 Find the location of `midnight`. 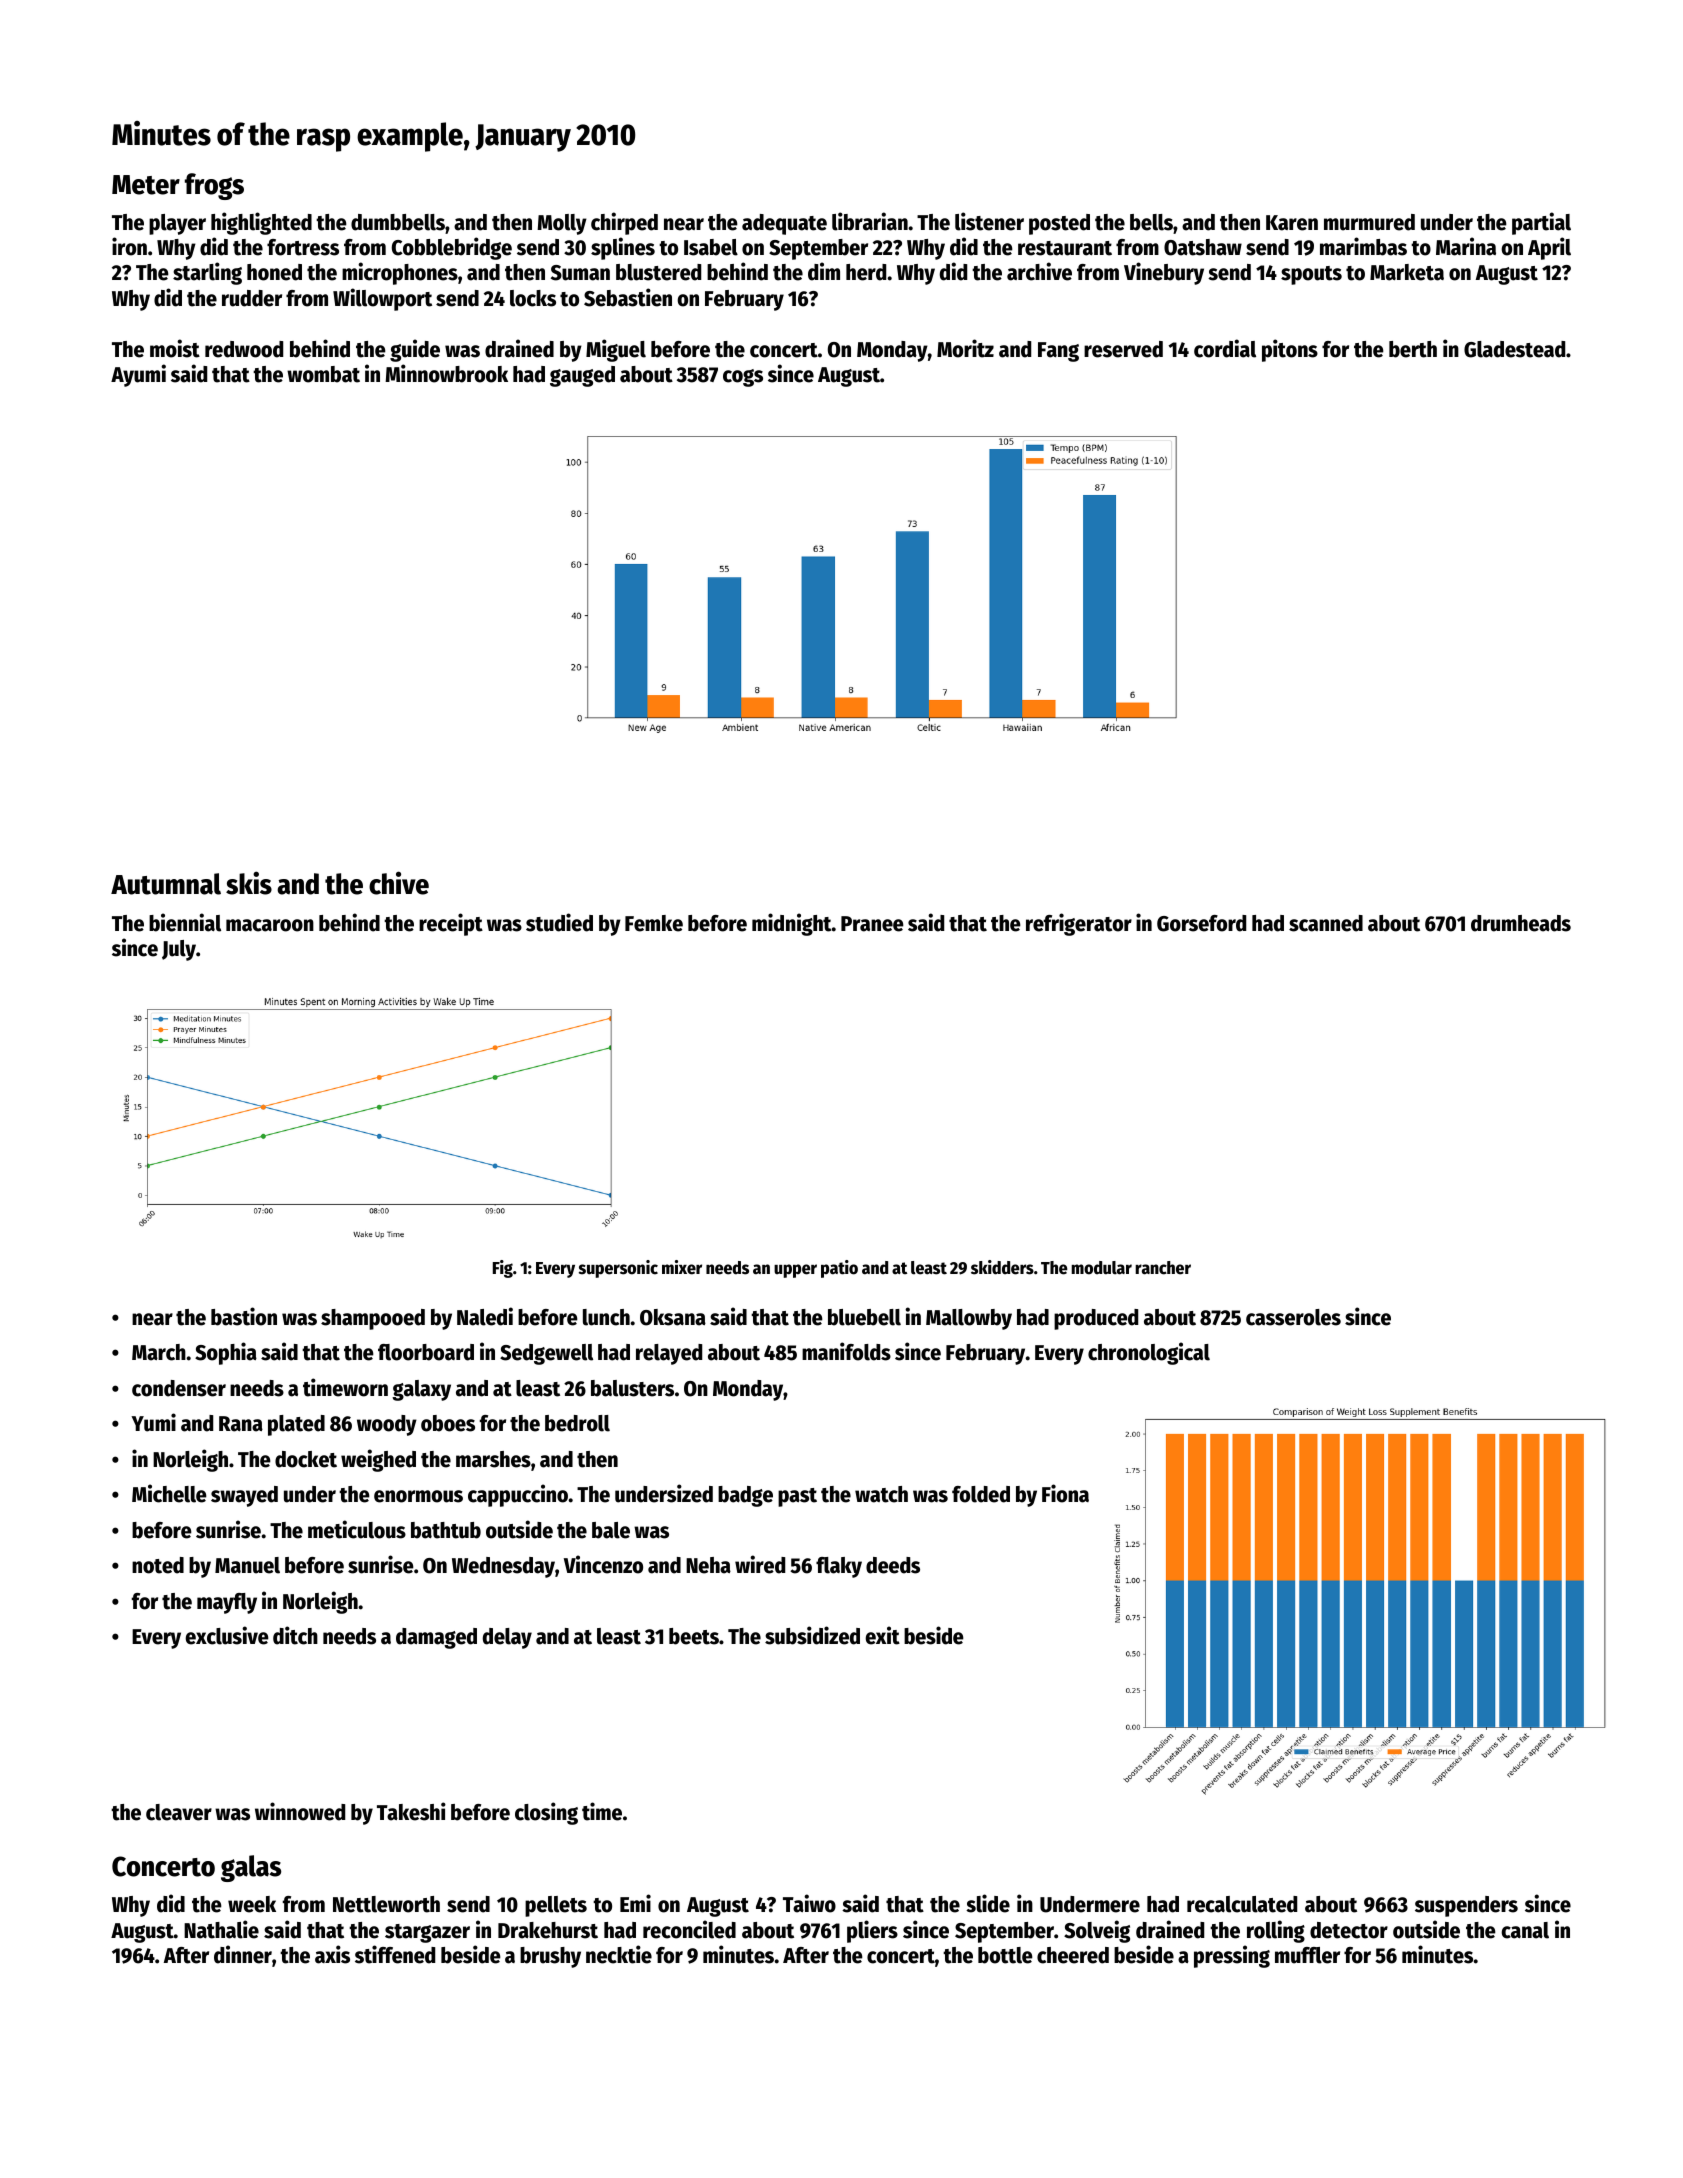

midnight is located at coordinates (792, 924).
